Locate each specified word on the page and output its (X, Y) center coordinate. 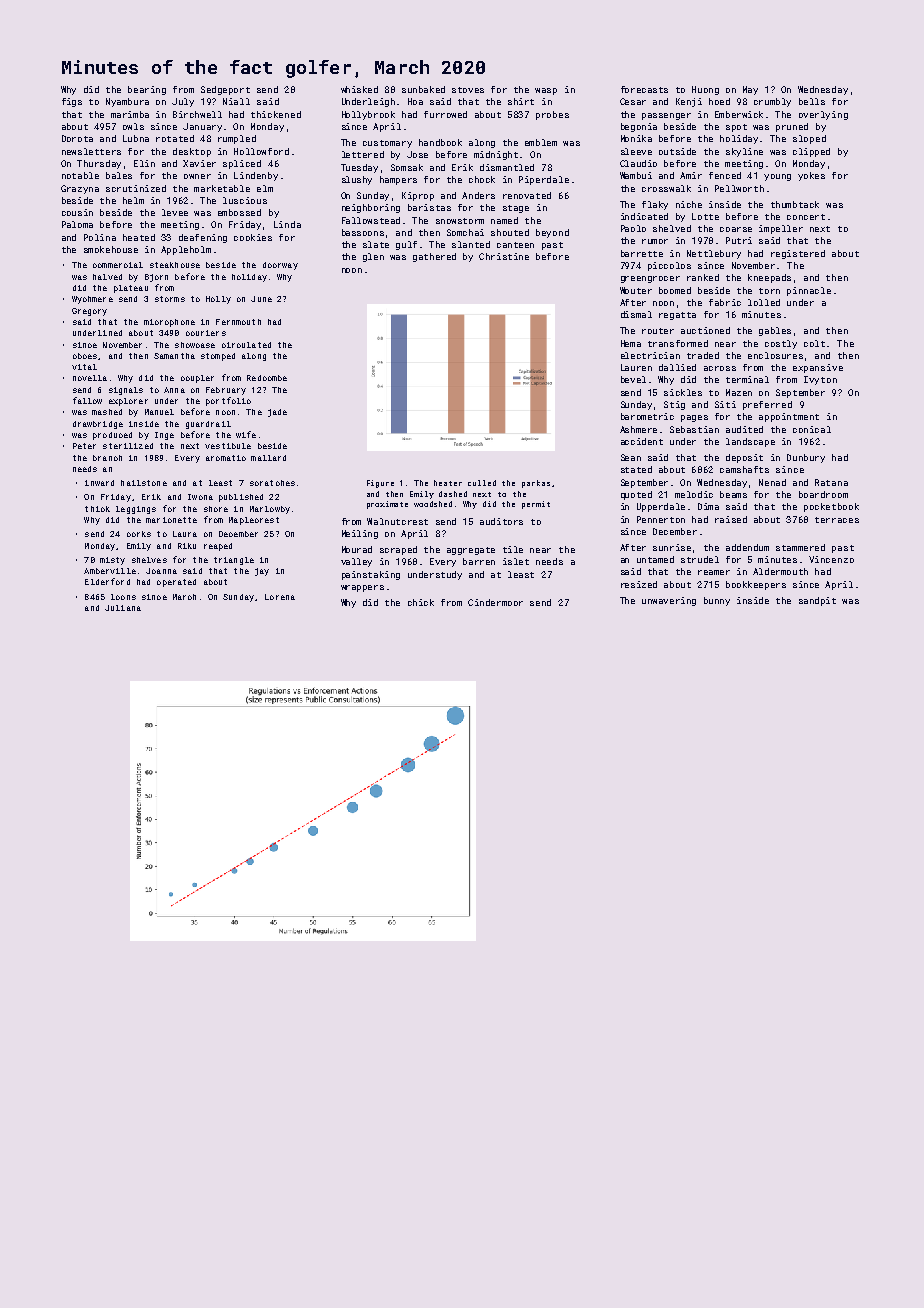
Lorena (280, 597)
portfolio (228, 401)
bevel (633, 379)
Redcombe (267, 378)
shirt (521, 101)
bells (812, 101)
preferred (767, 405)
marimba (130, 114)
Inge (164, 436)
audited (744, 429)
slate (376, 244)
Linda (287, 224)
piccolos (669, 266)
